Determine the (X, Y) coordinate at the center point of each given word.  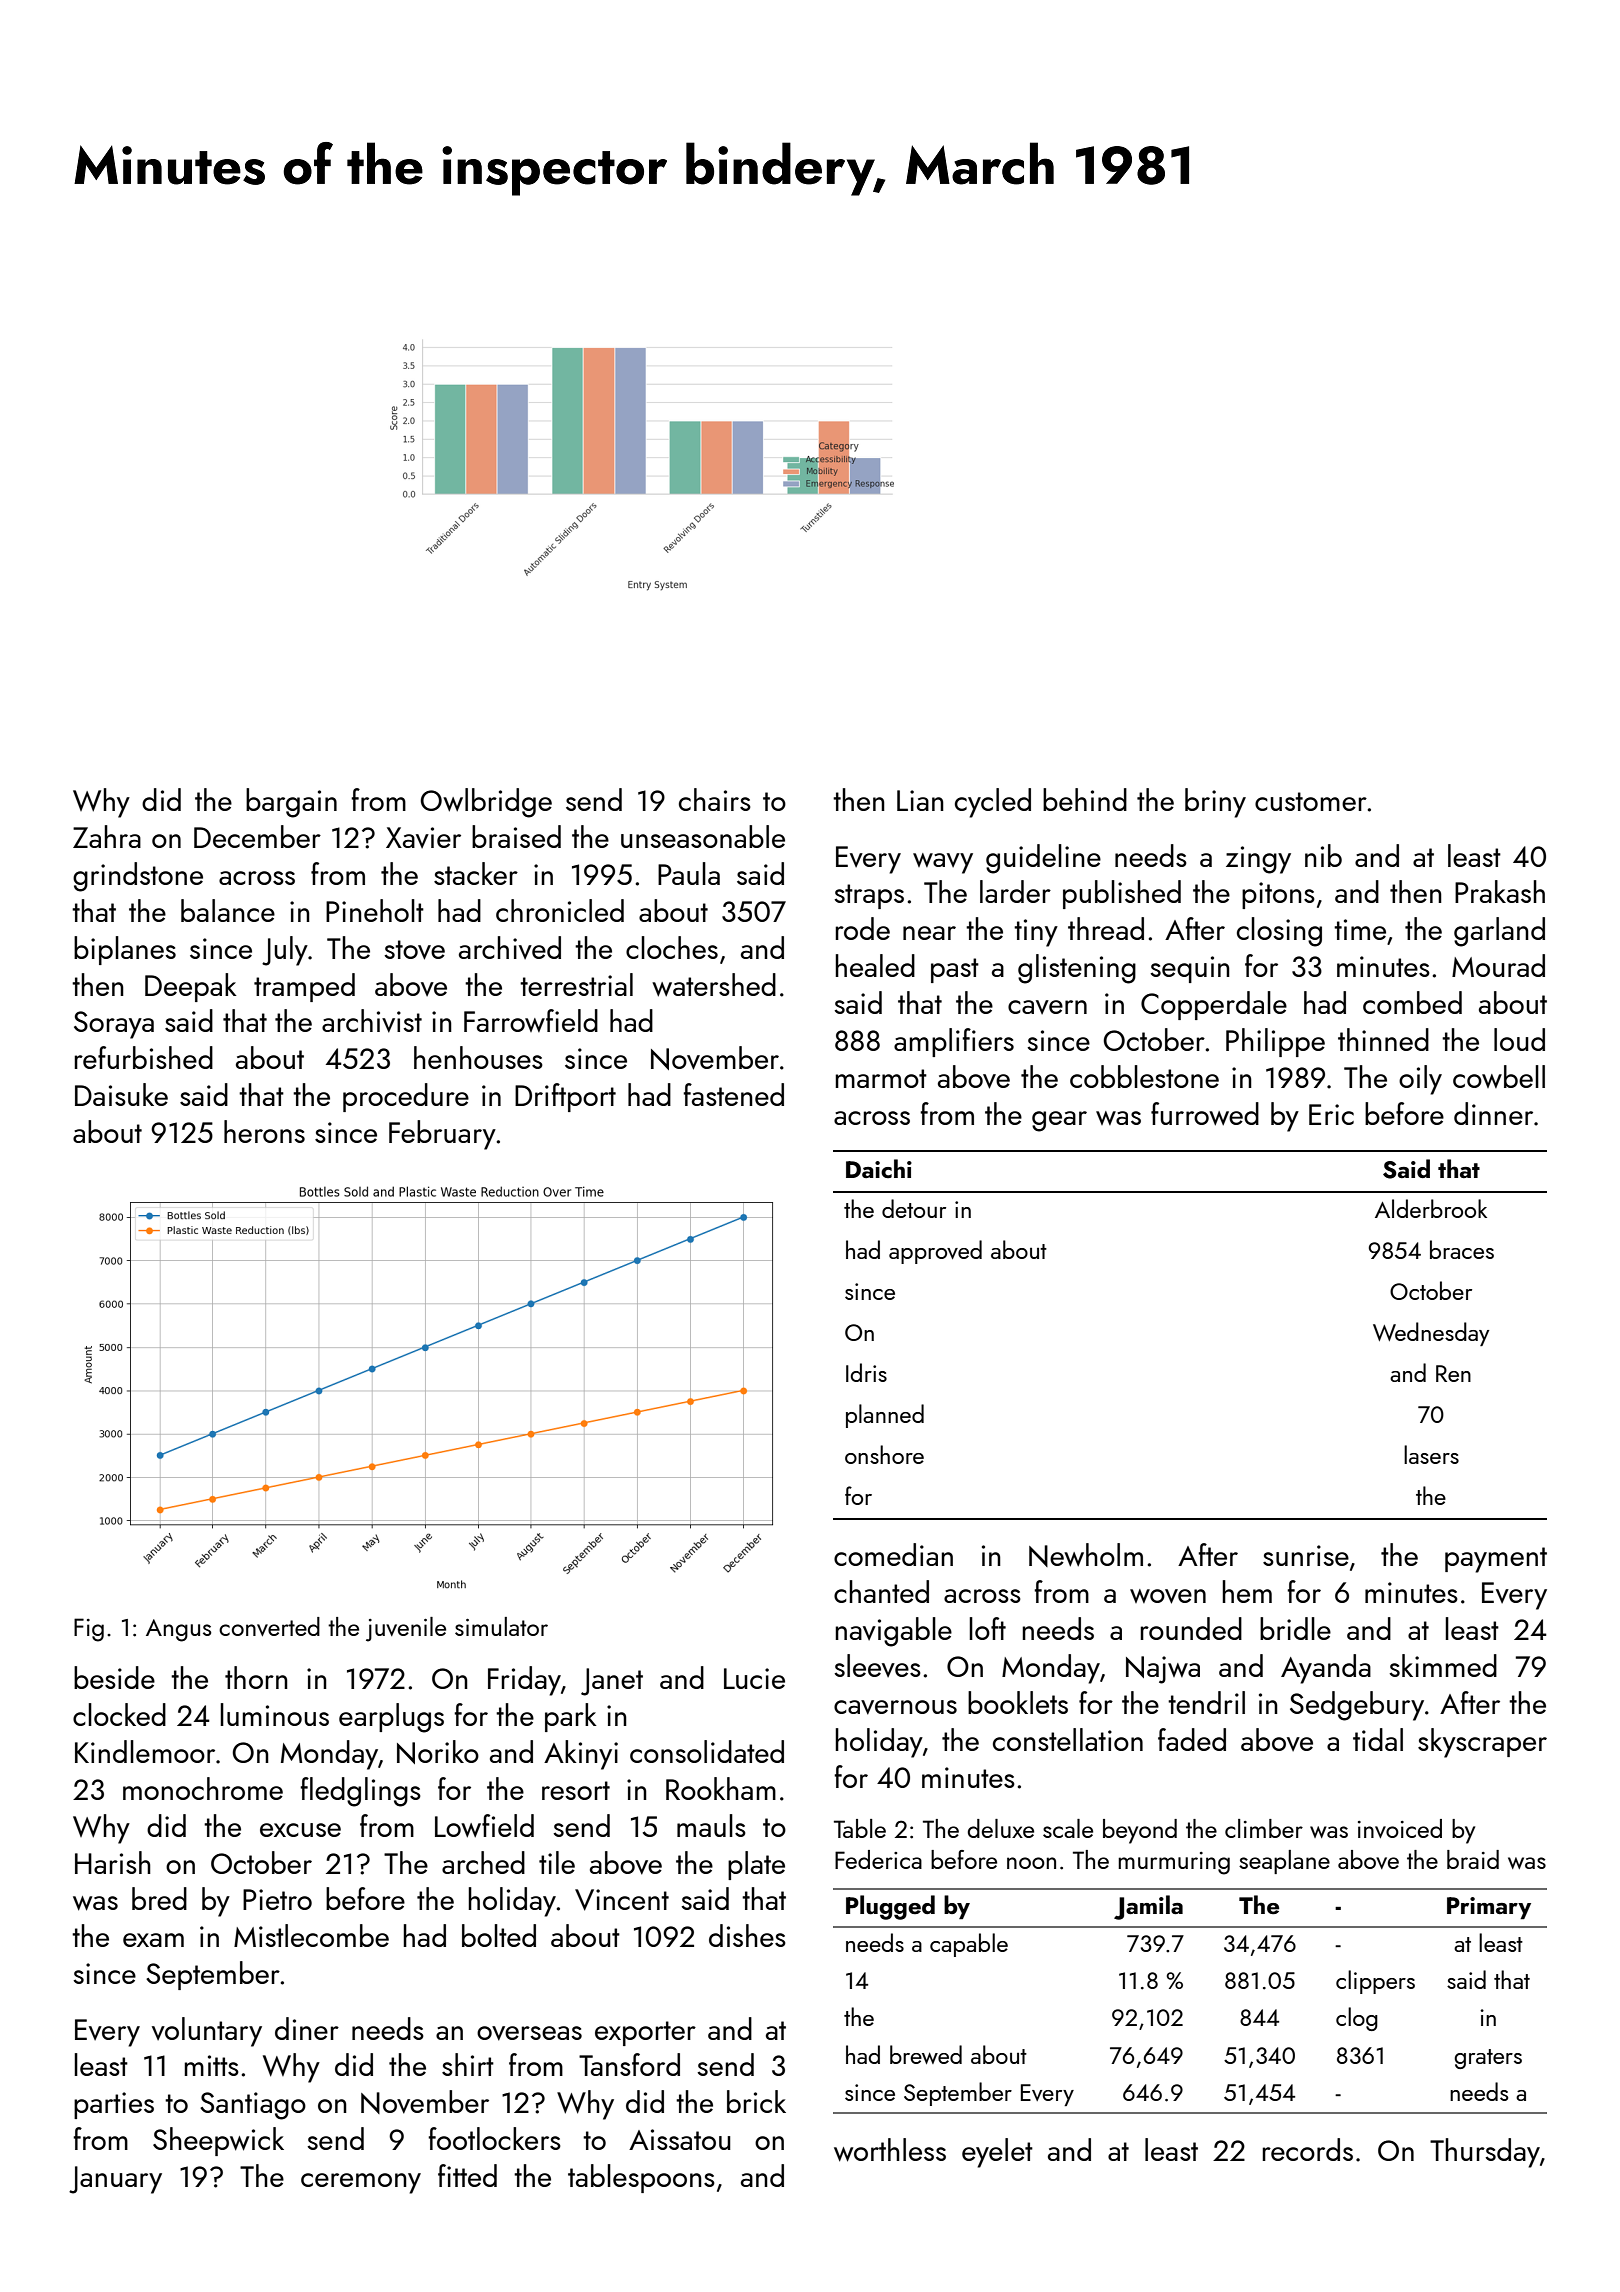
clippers (1375, 1982)
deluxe (1001, 1828)
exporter (645, 2033)
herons (264, 1131)
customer (1311, 801)
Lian (920, 800)
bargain (291, 803)
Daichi (879, 1168)
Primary (1489, 1908)
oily (1420, 1080)
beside (114, 1677)
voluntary (207, 2032)
